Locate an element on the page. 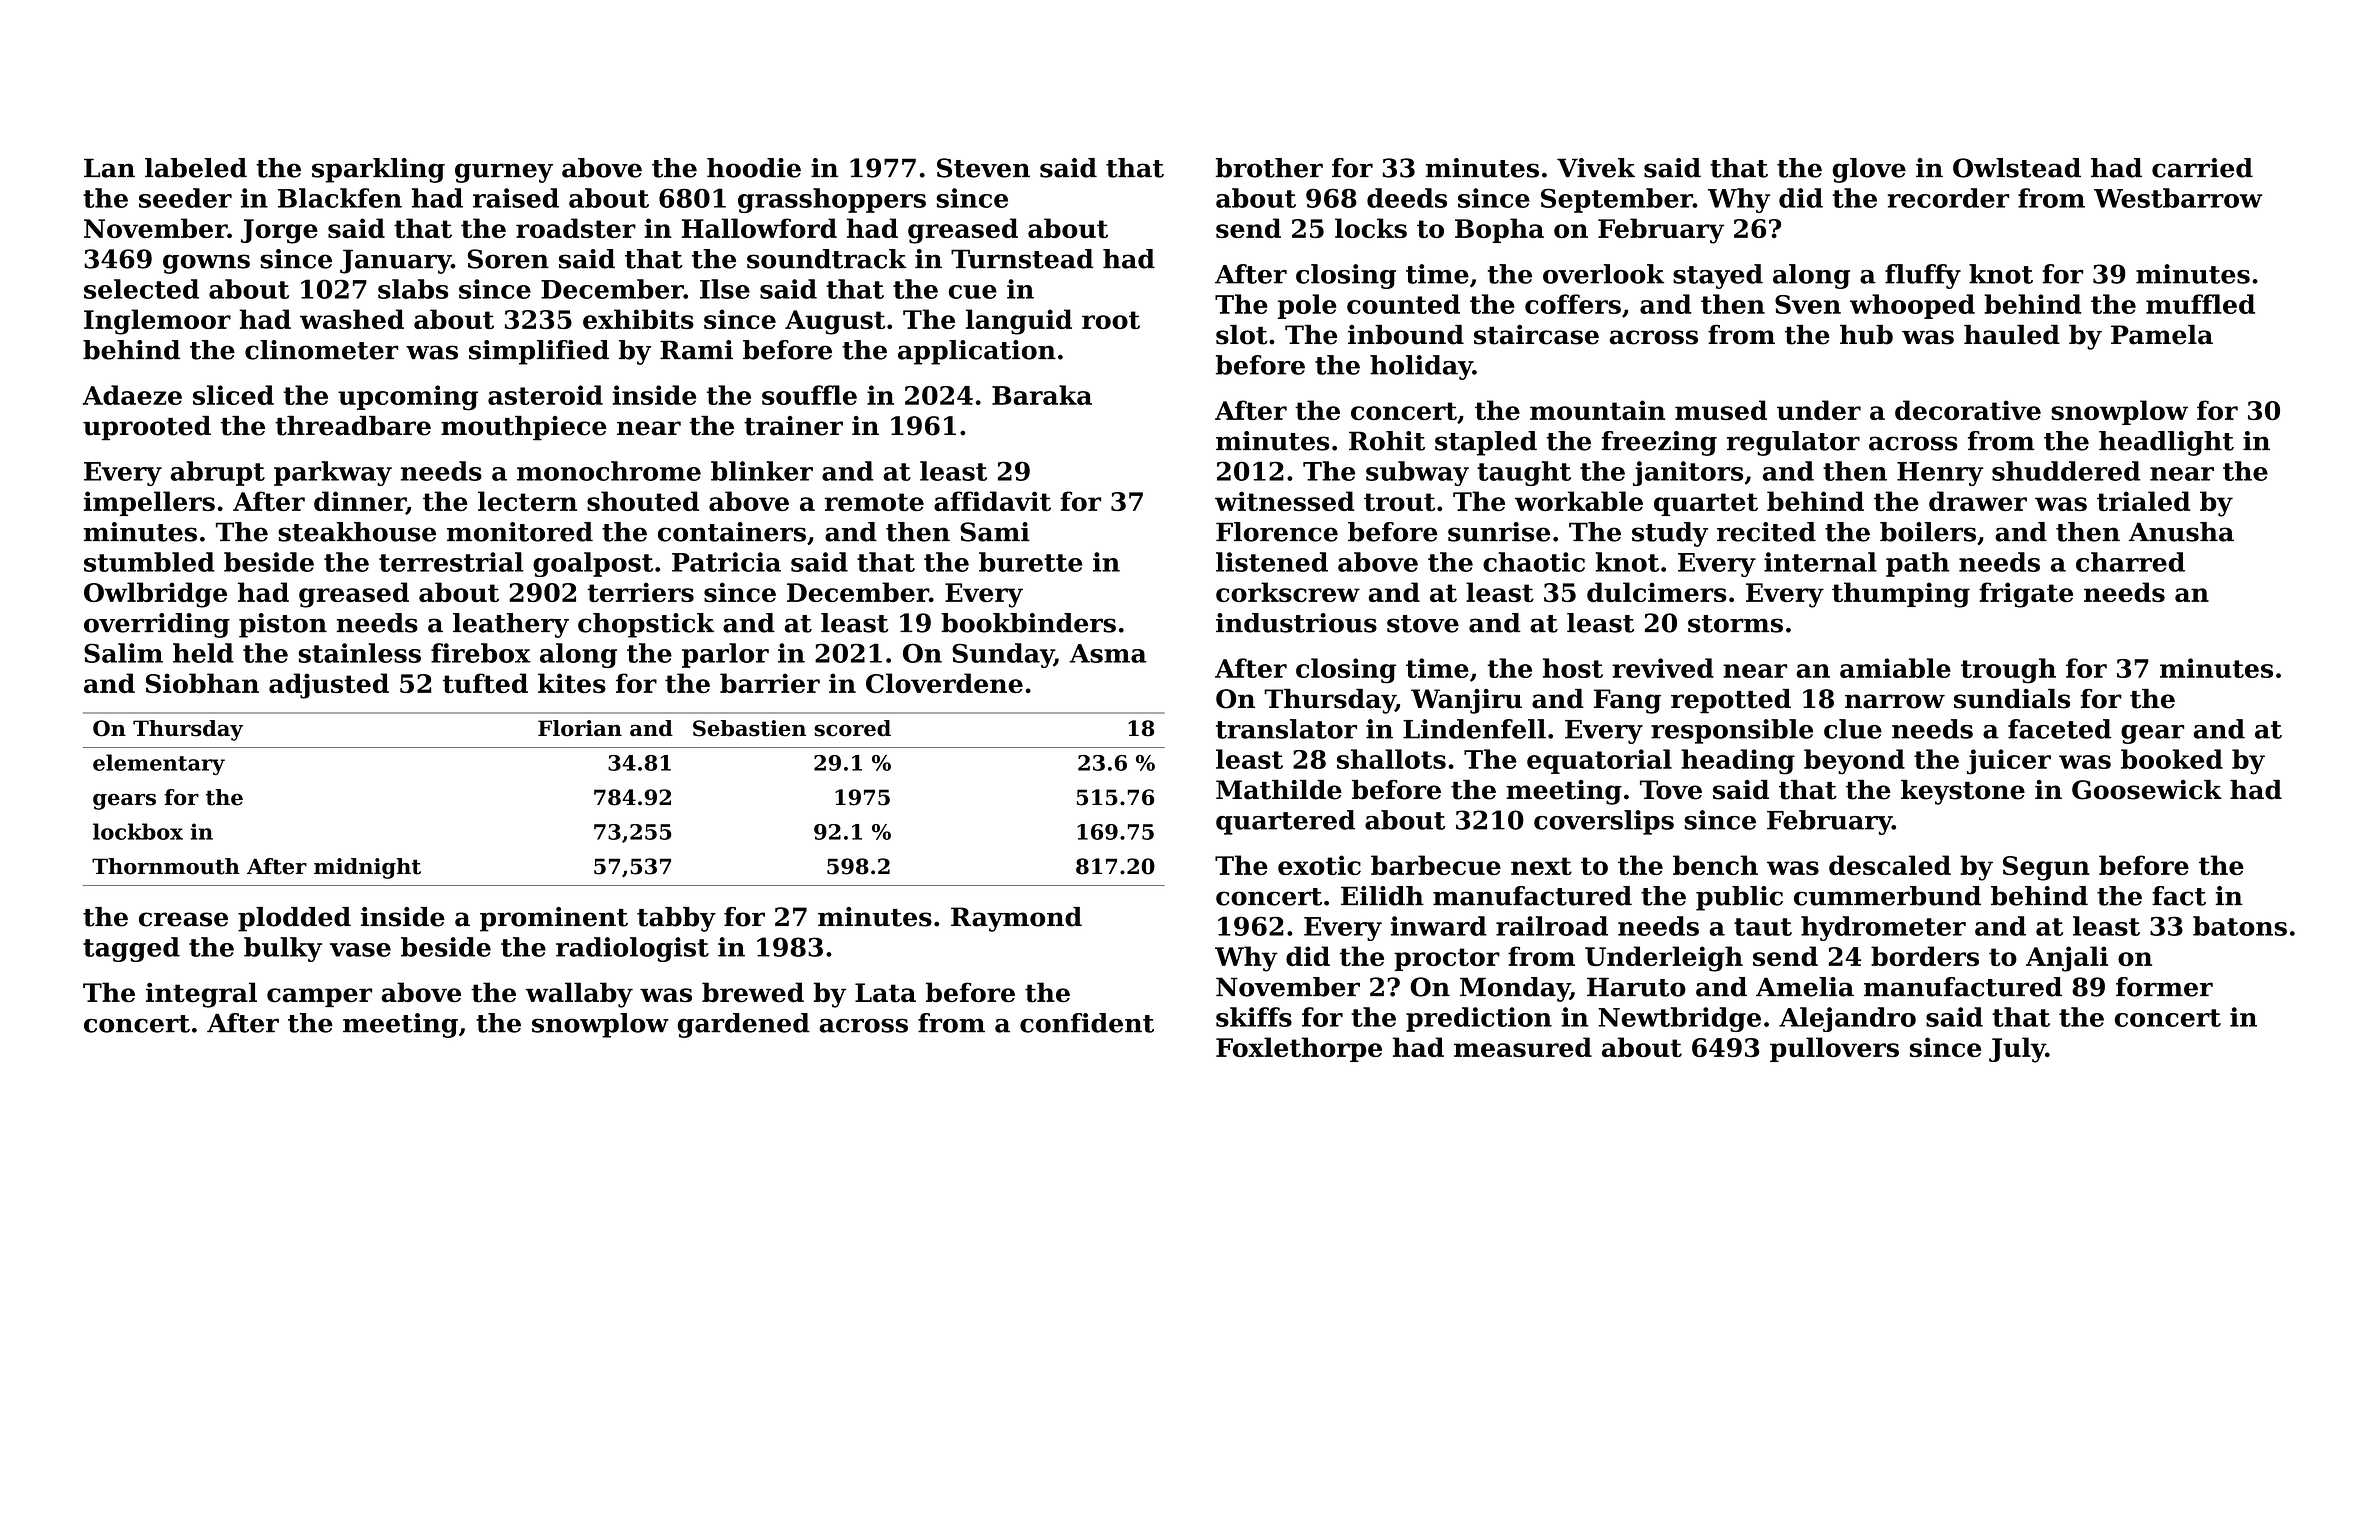  brother is located at coordinates (1269, 168).
